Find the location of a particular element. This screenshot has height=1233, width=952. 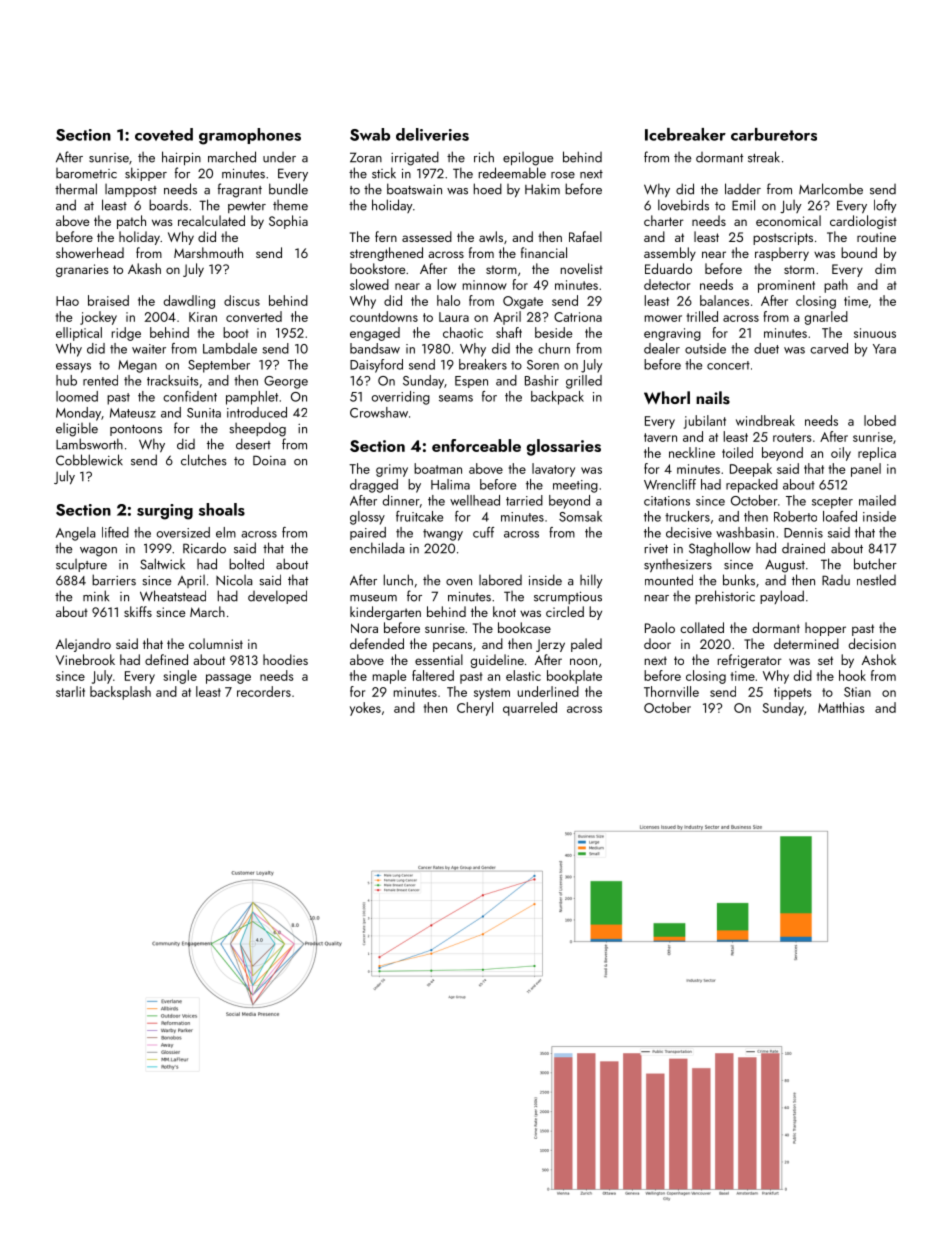

Akash is located at coordinates (144, 268).
